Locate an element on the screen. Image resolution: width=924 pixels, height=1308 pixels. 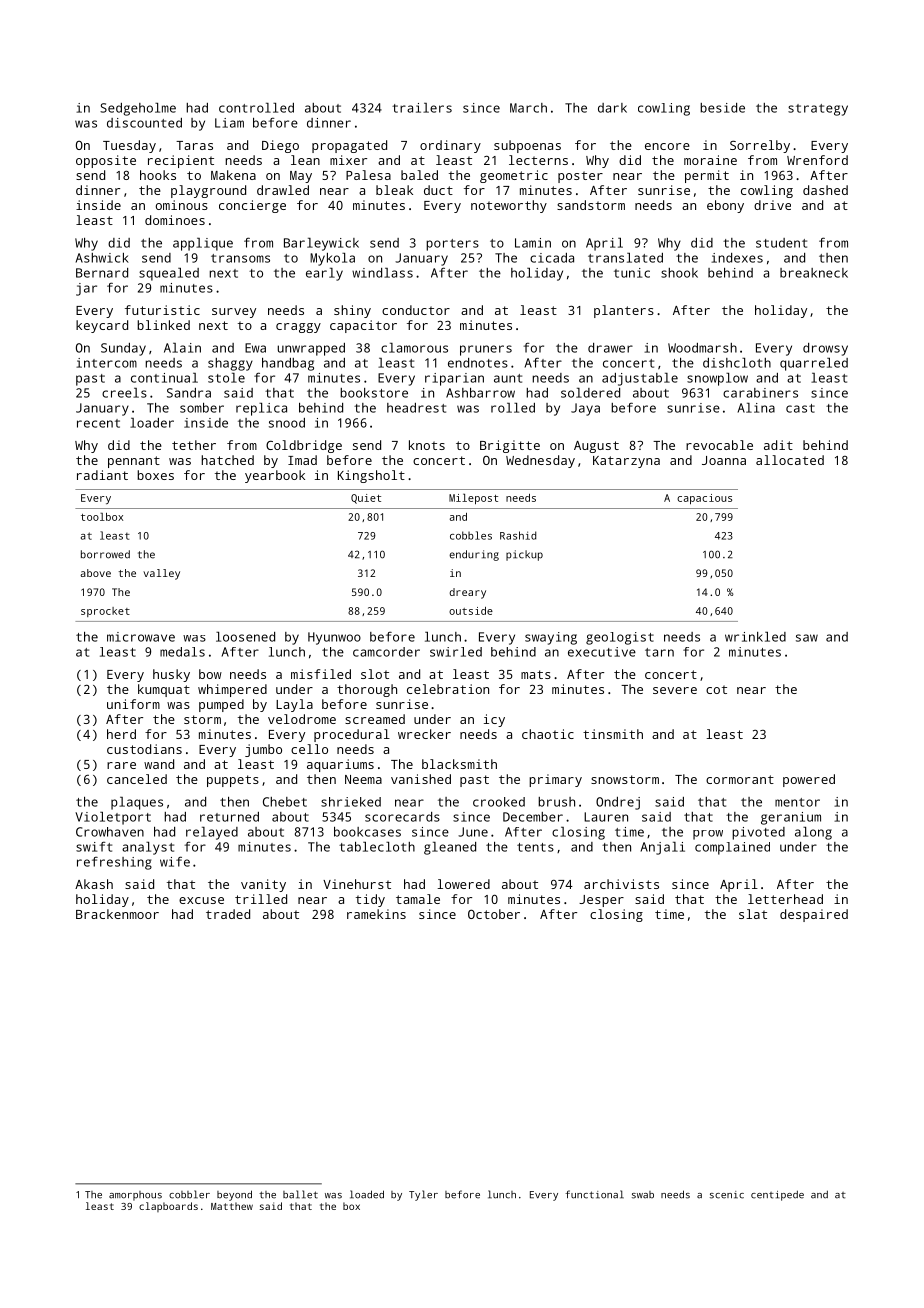
complained is located at coordinates (732, 848).
